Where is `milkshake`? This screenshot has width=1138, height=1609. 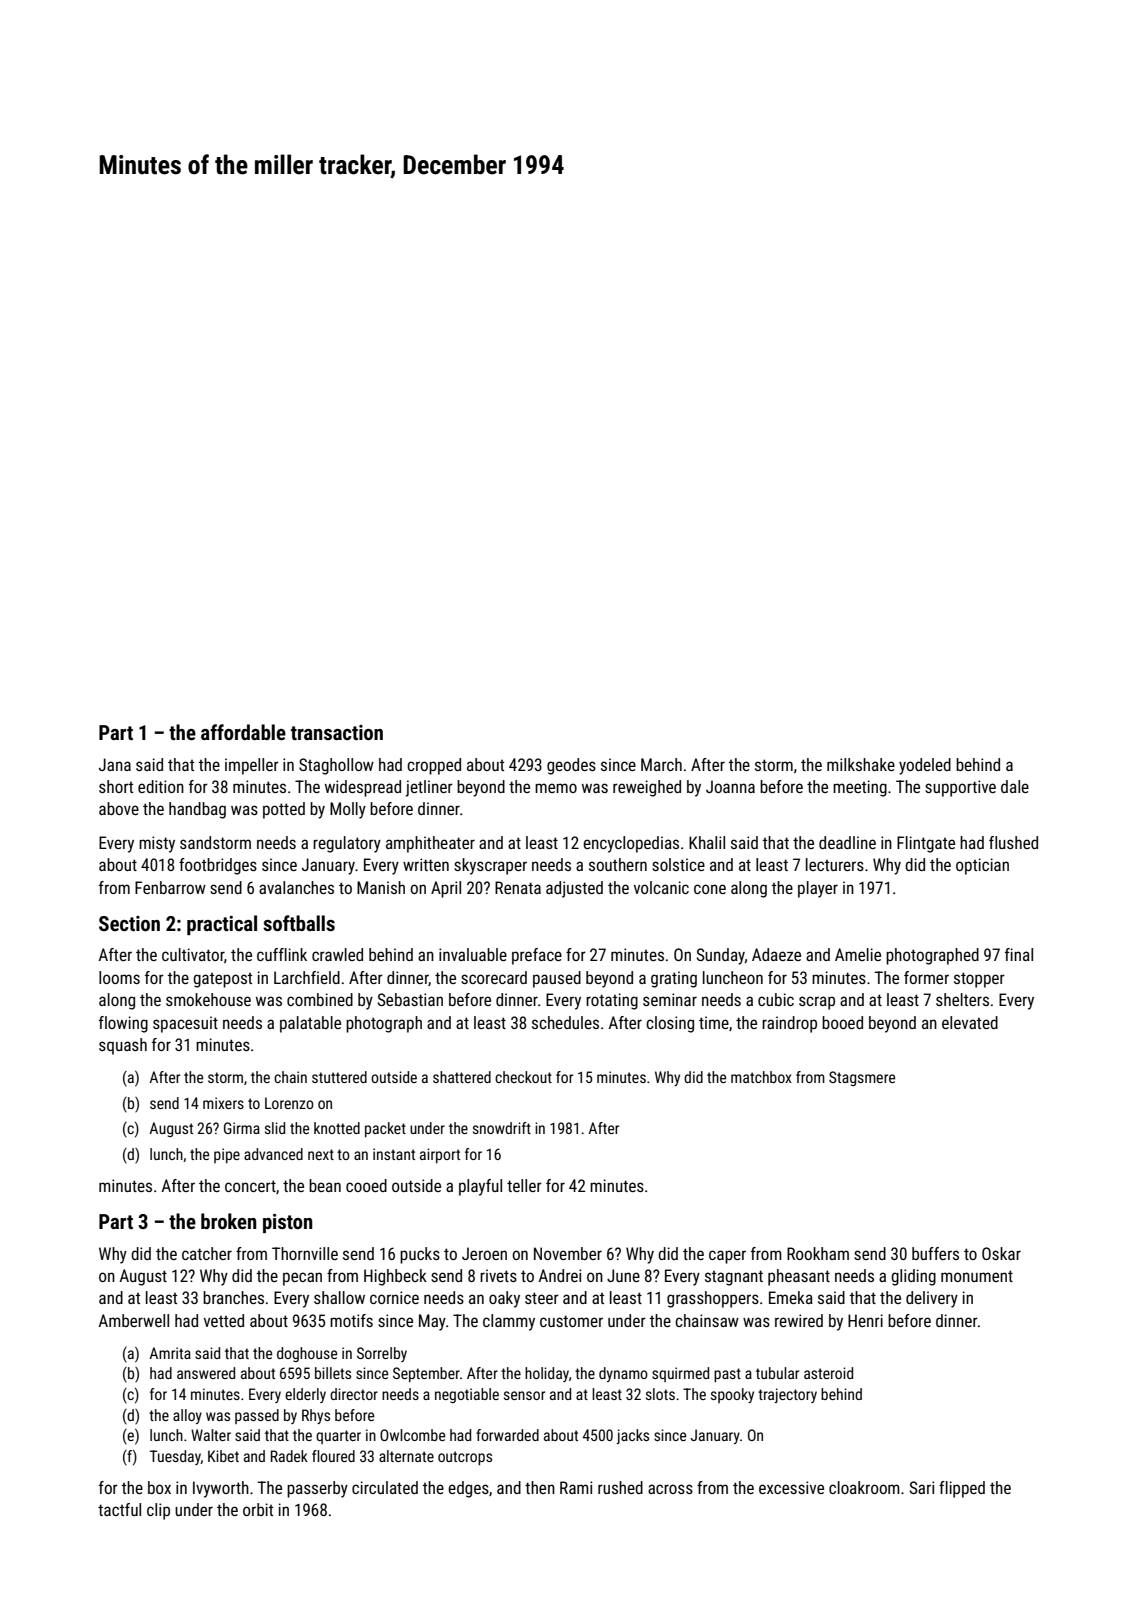 milkshake is located at coordinates (861, 764).
